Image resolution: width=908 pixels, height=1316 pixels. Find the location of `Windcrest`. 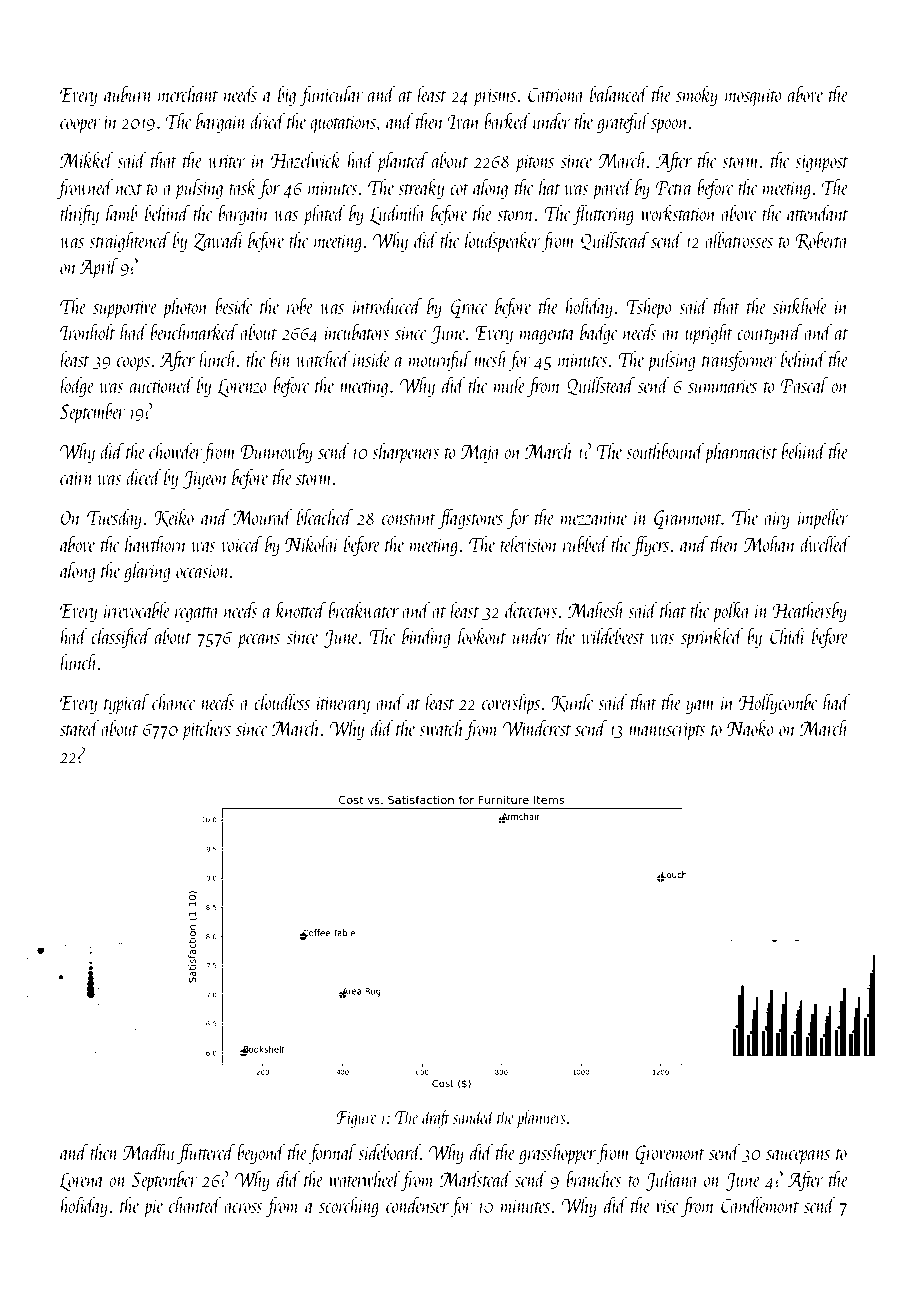

Windcrest is located at coordinates (537, 727).
